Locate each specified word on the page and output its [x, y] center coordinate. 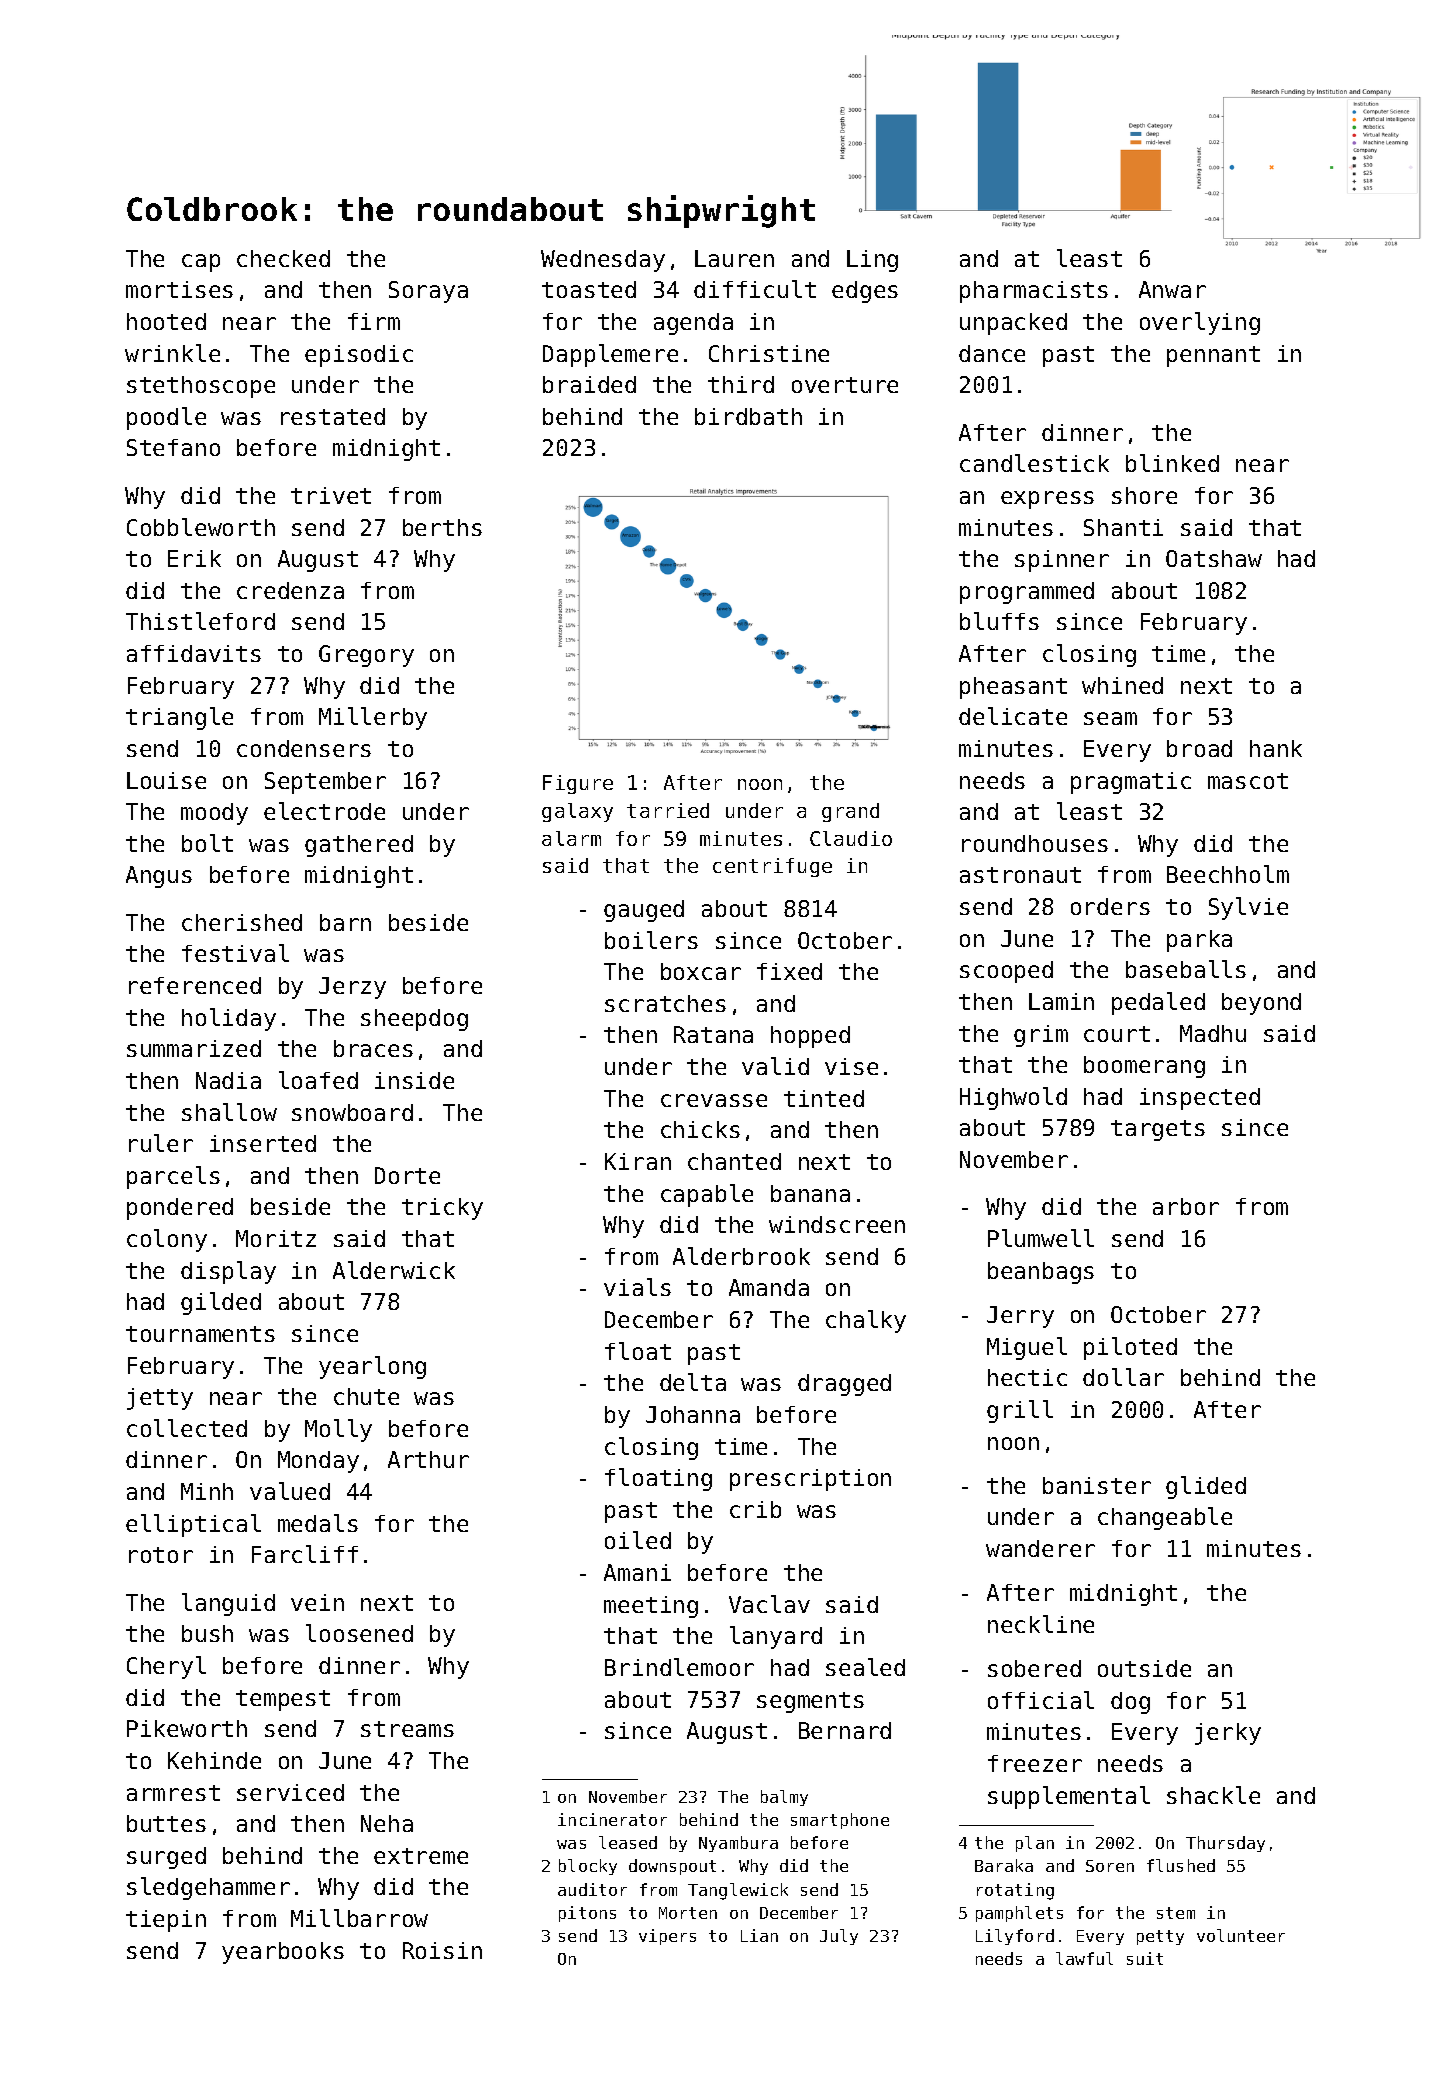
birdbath [748, 416]
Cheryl [166, 1667]
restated [333, 416]
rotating [1015, 1891]
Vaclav [769, 1604]
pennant [1213, 356]
